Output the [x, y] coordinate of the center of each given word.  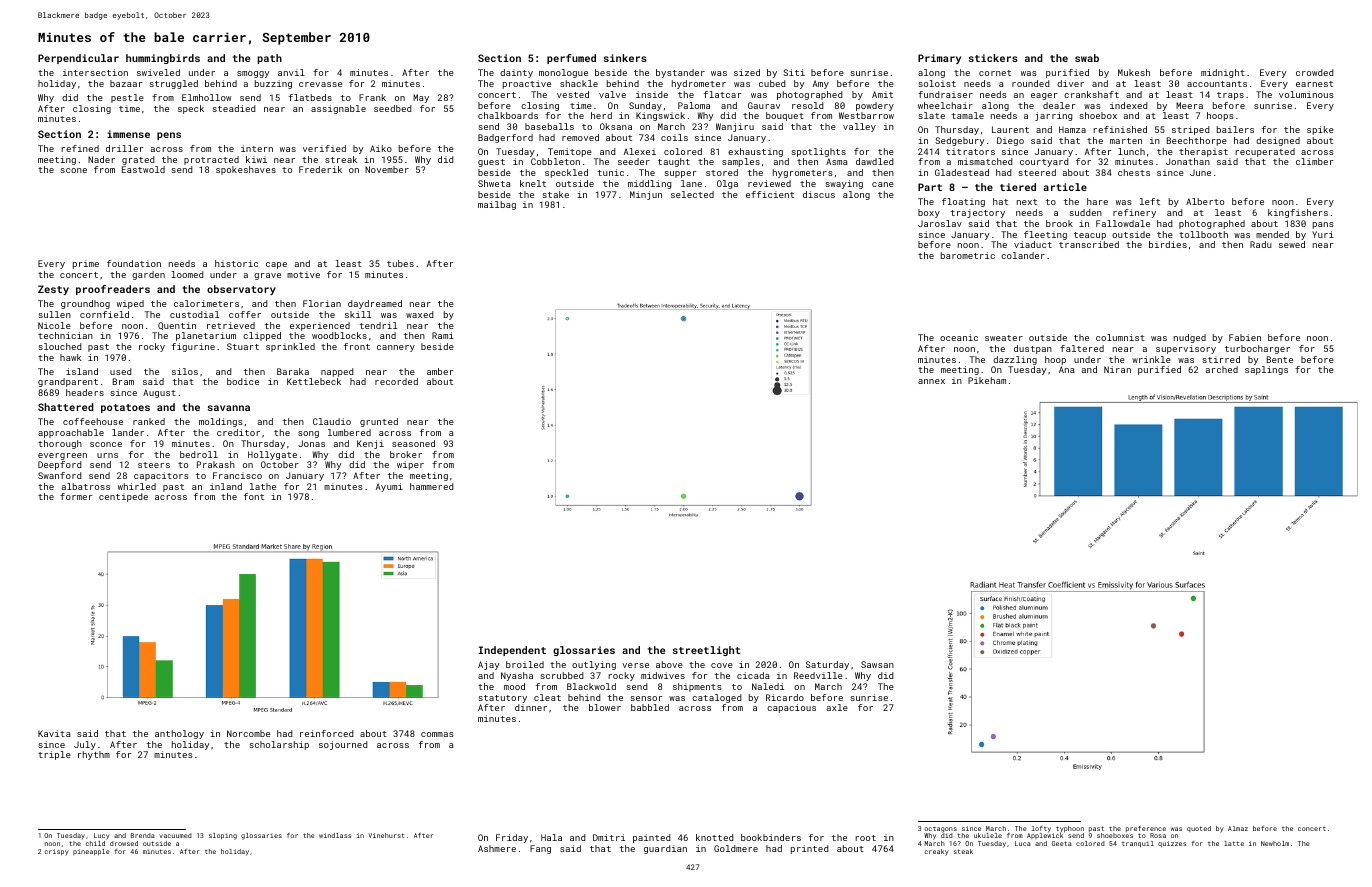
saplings [1266, 370]
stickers [993, 58]
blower [605, 707]
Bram [123, 381]
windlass [335, 835]
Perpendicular [78, 59]
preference [1146, 829]
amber [440, 371]
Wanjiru [735, 127]
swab [1087, 58]
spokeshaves [246, 170]
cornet [995, 73]
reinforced [326, 733]
